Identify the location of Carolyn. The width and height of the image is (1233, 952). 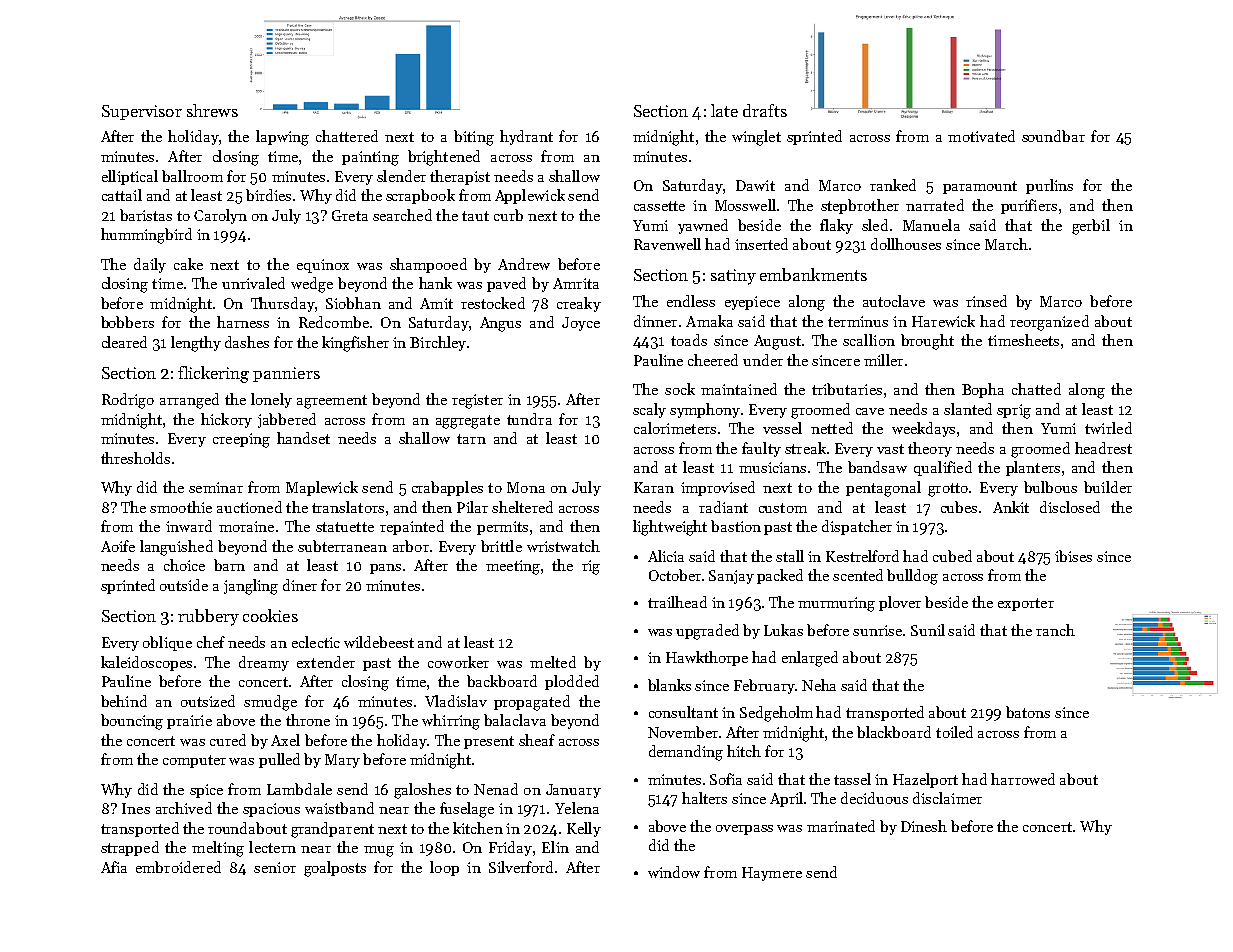
(220, 216).
